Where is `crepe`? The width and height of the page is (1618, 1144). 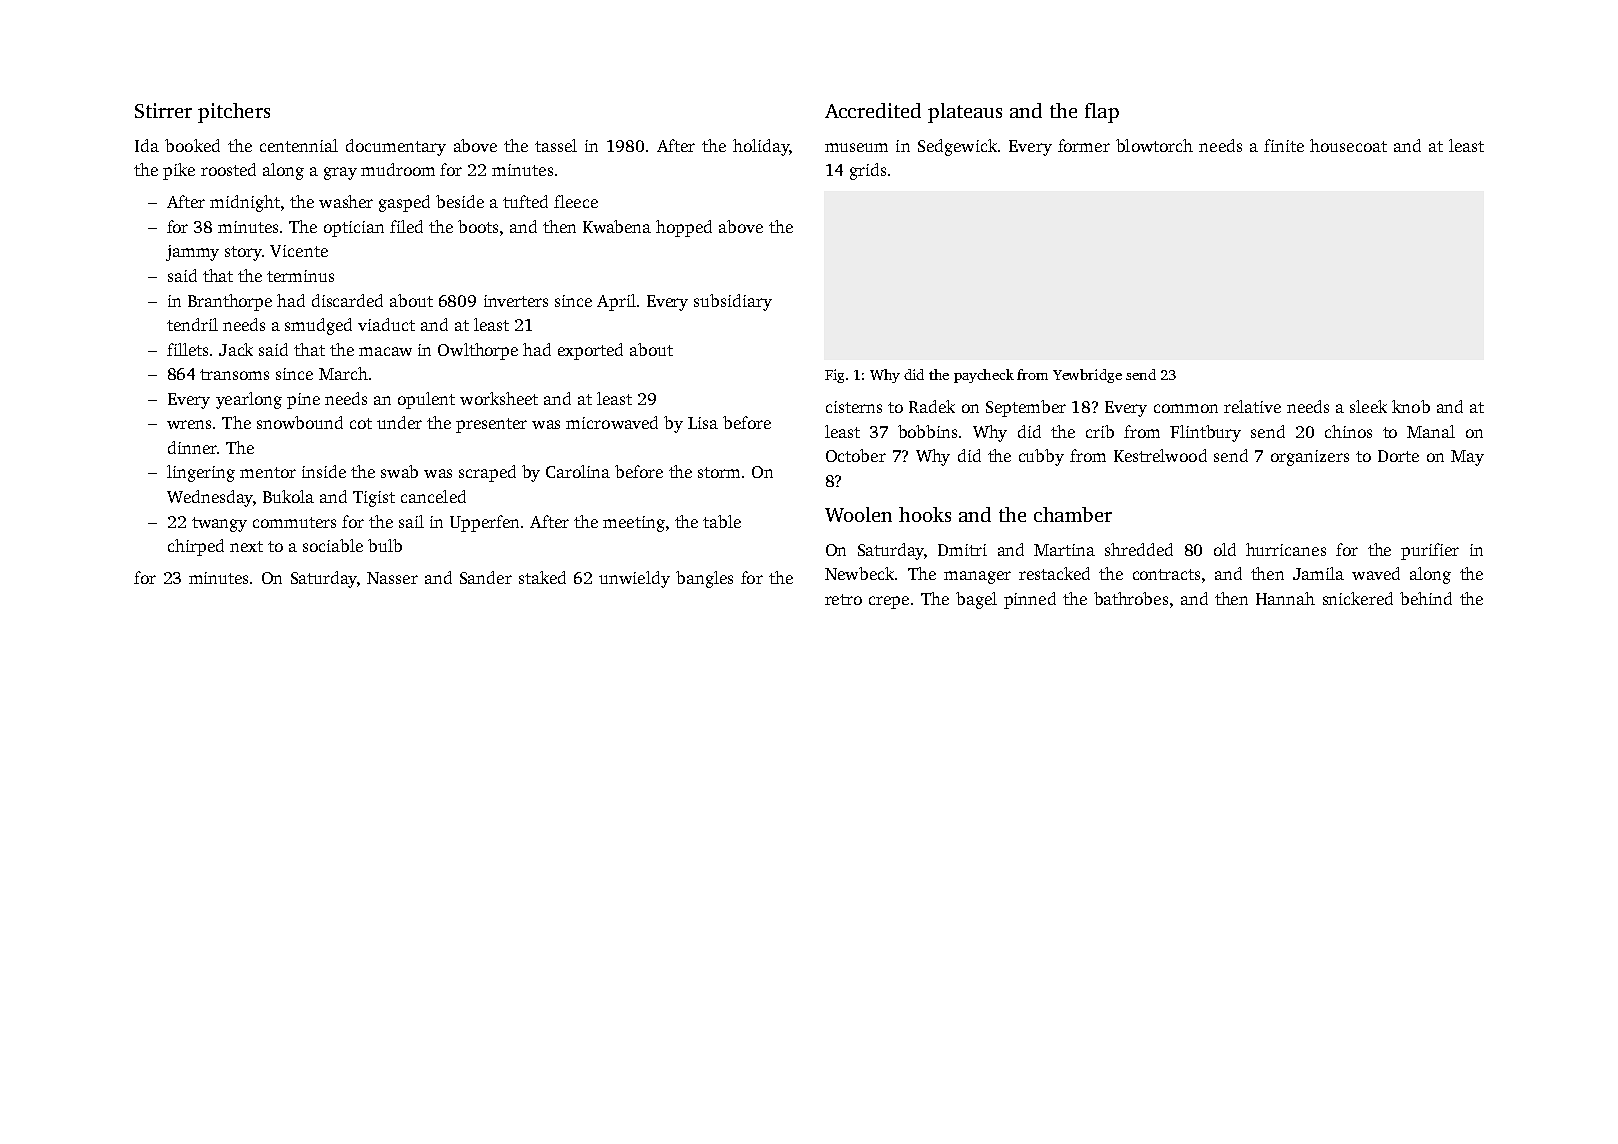
crepe is located at coordinates (889, 602).
